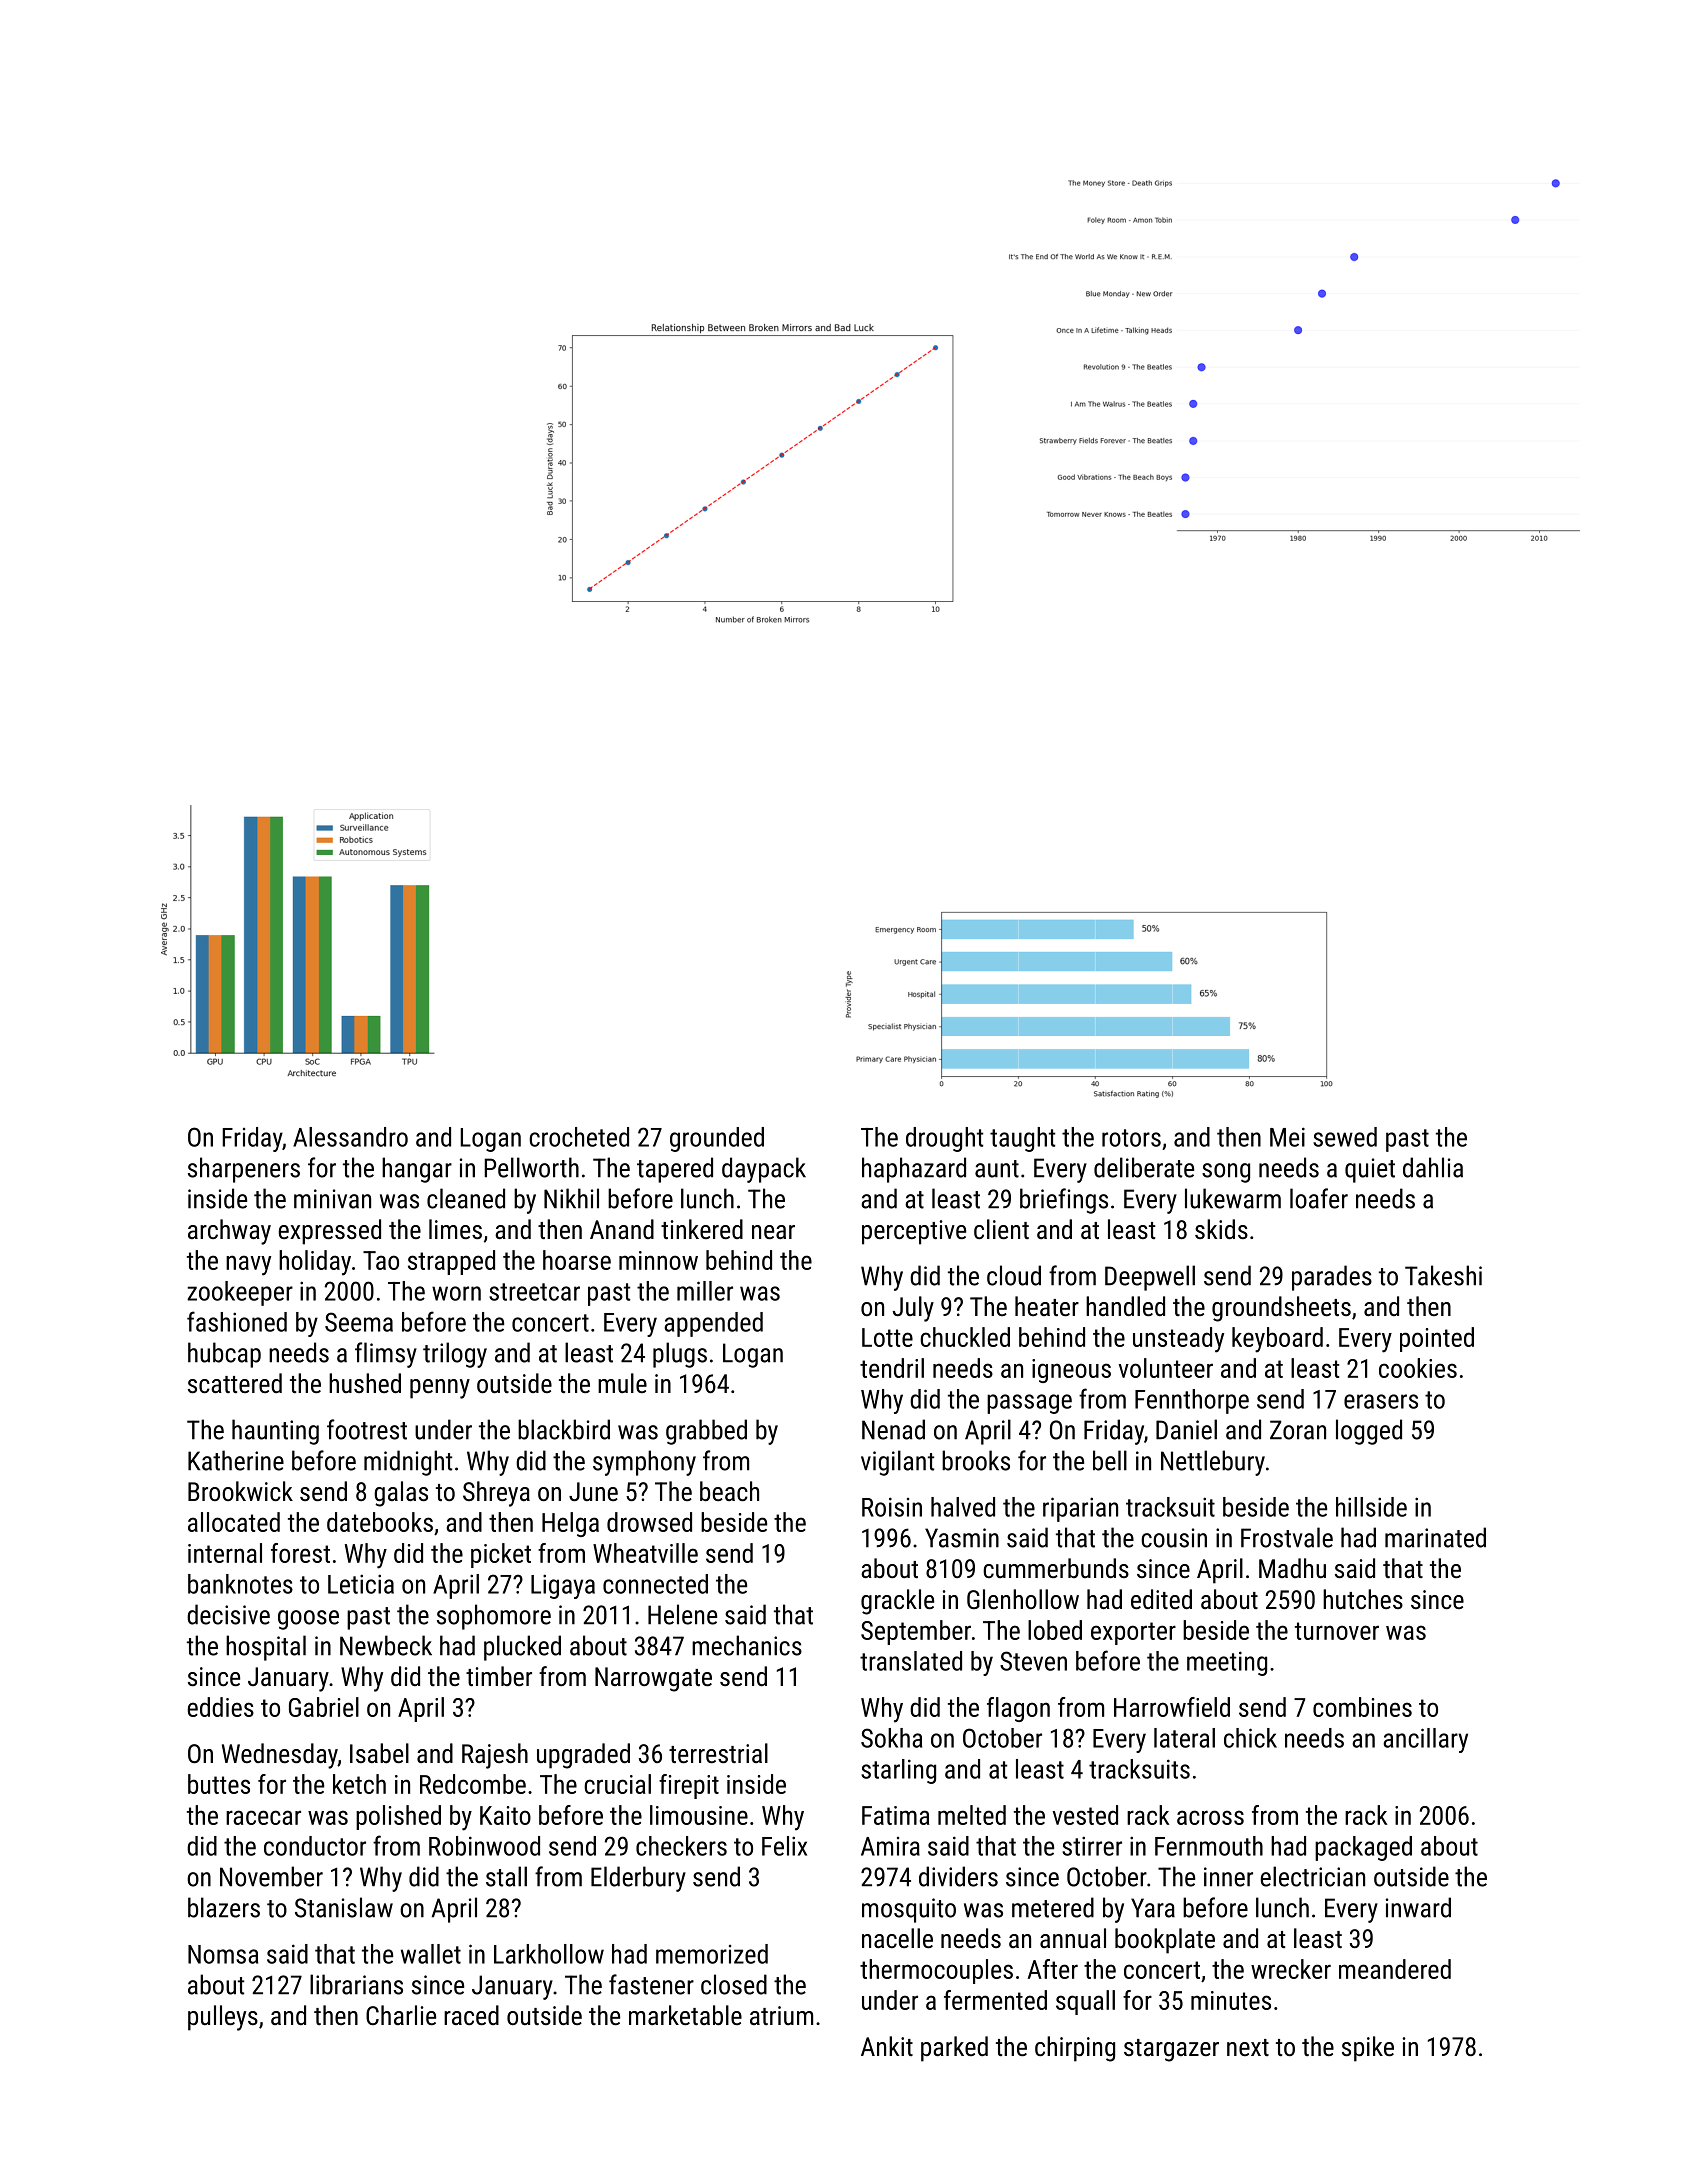  Describe the element at coordinates (747, 1645) in the screenshot. I see `mechanics` at that location.
